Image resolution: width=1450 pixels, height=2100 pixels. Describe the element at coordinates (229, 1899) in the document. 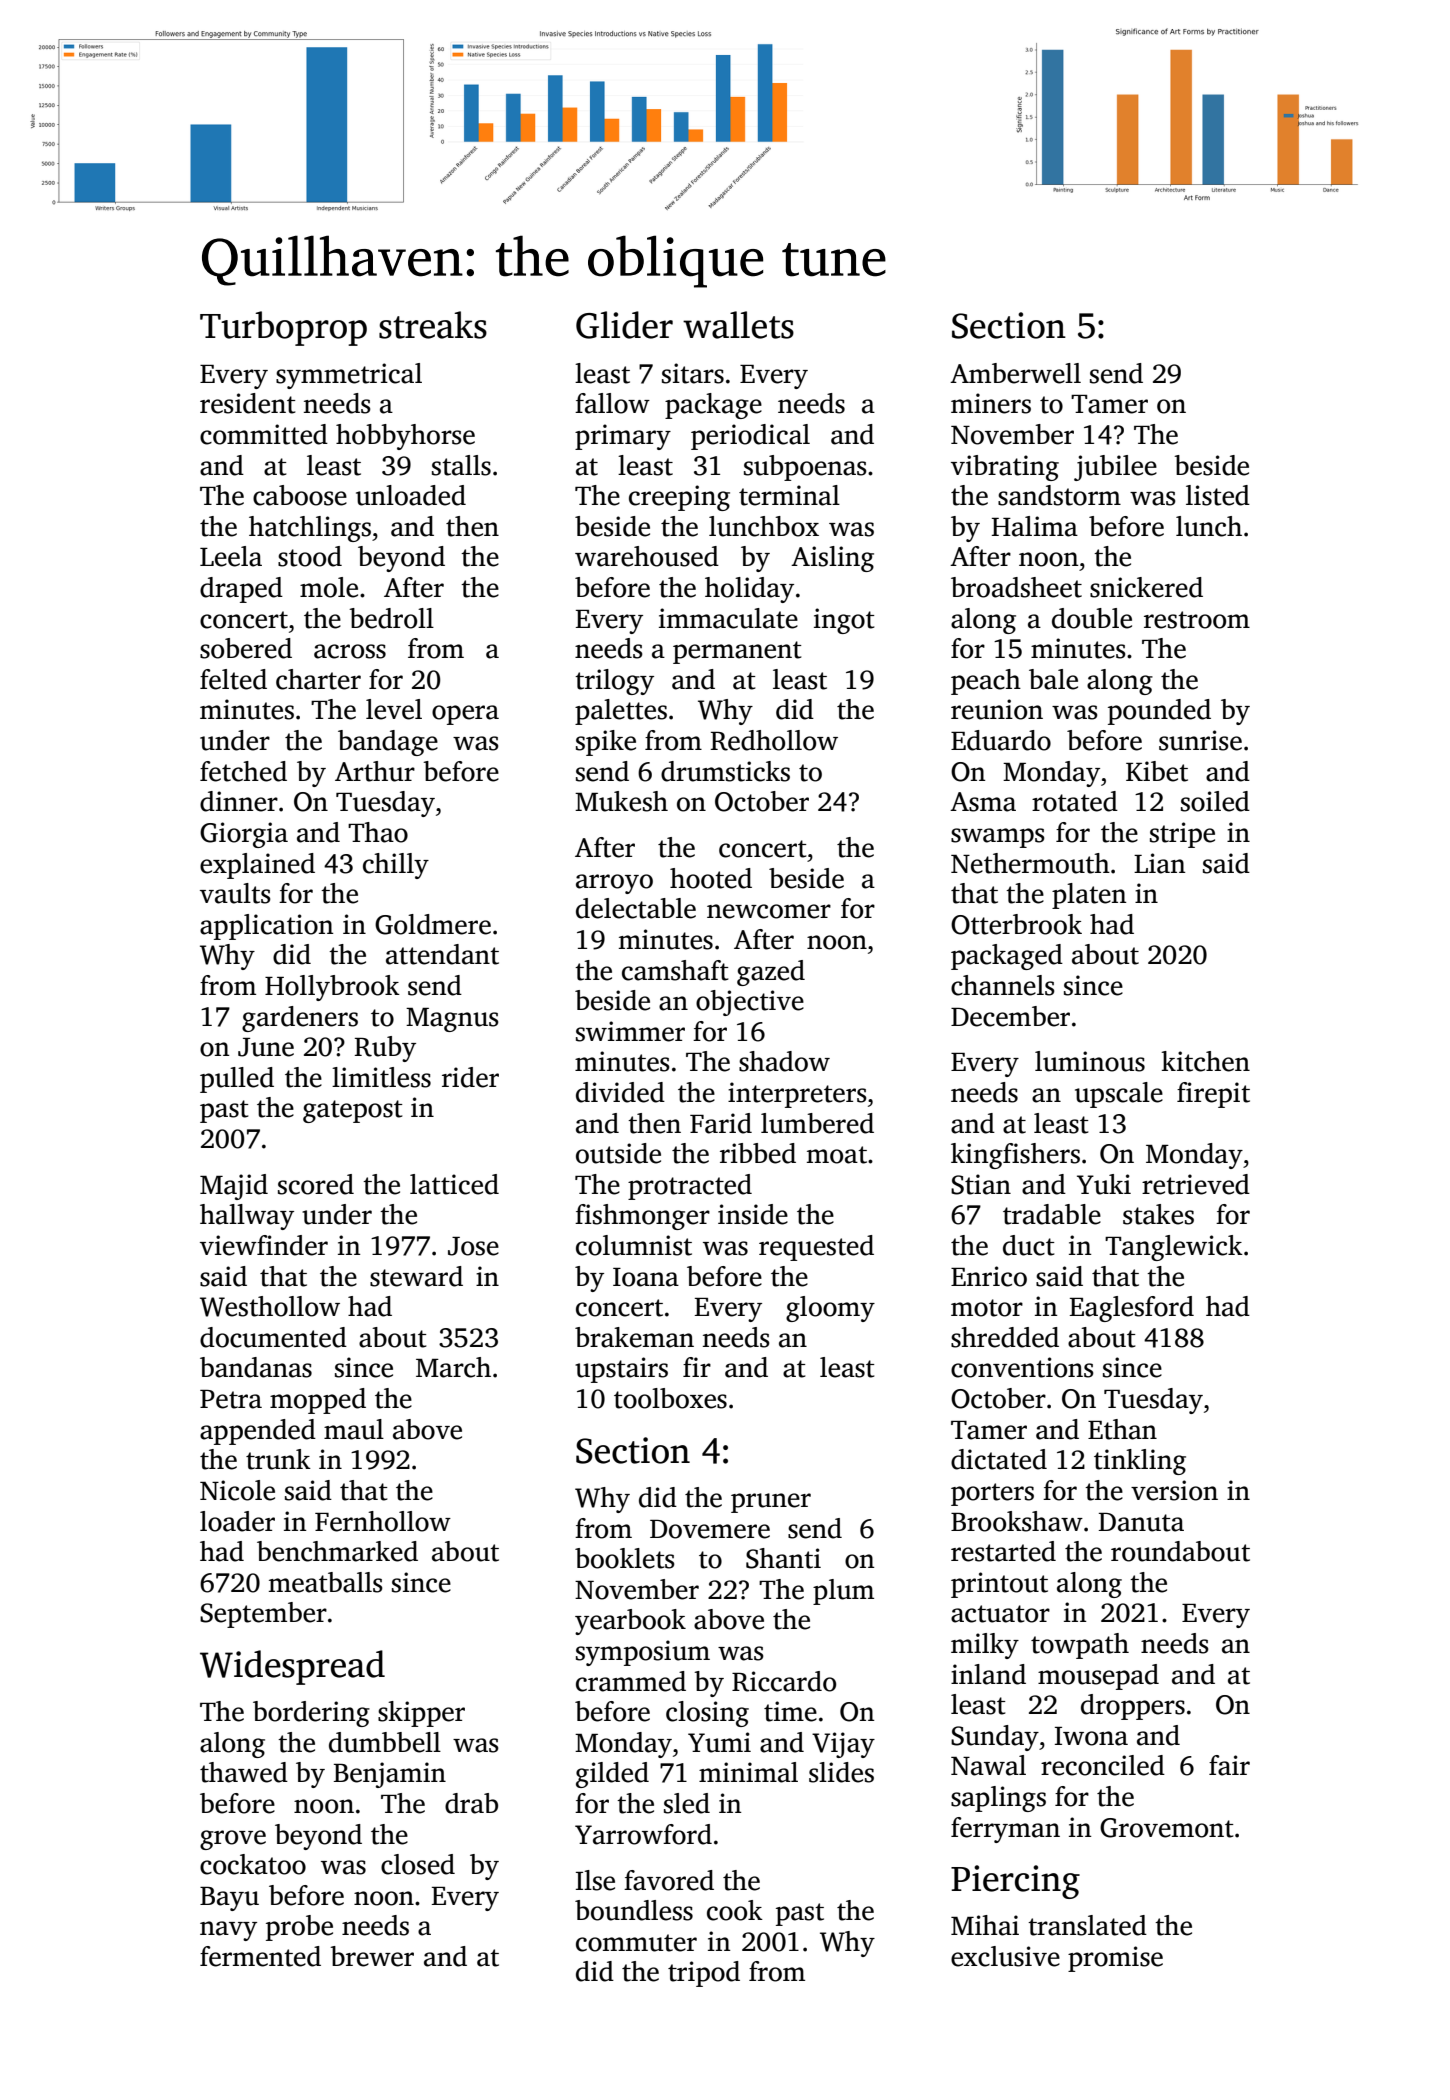

I see `Bayu` at that location.
